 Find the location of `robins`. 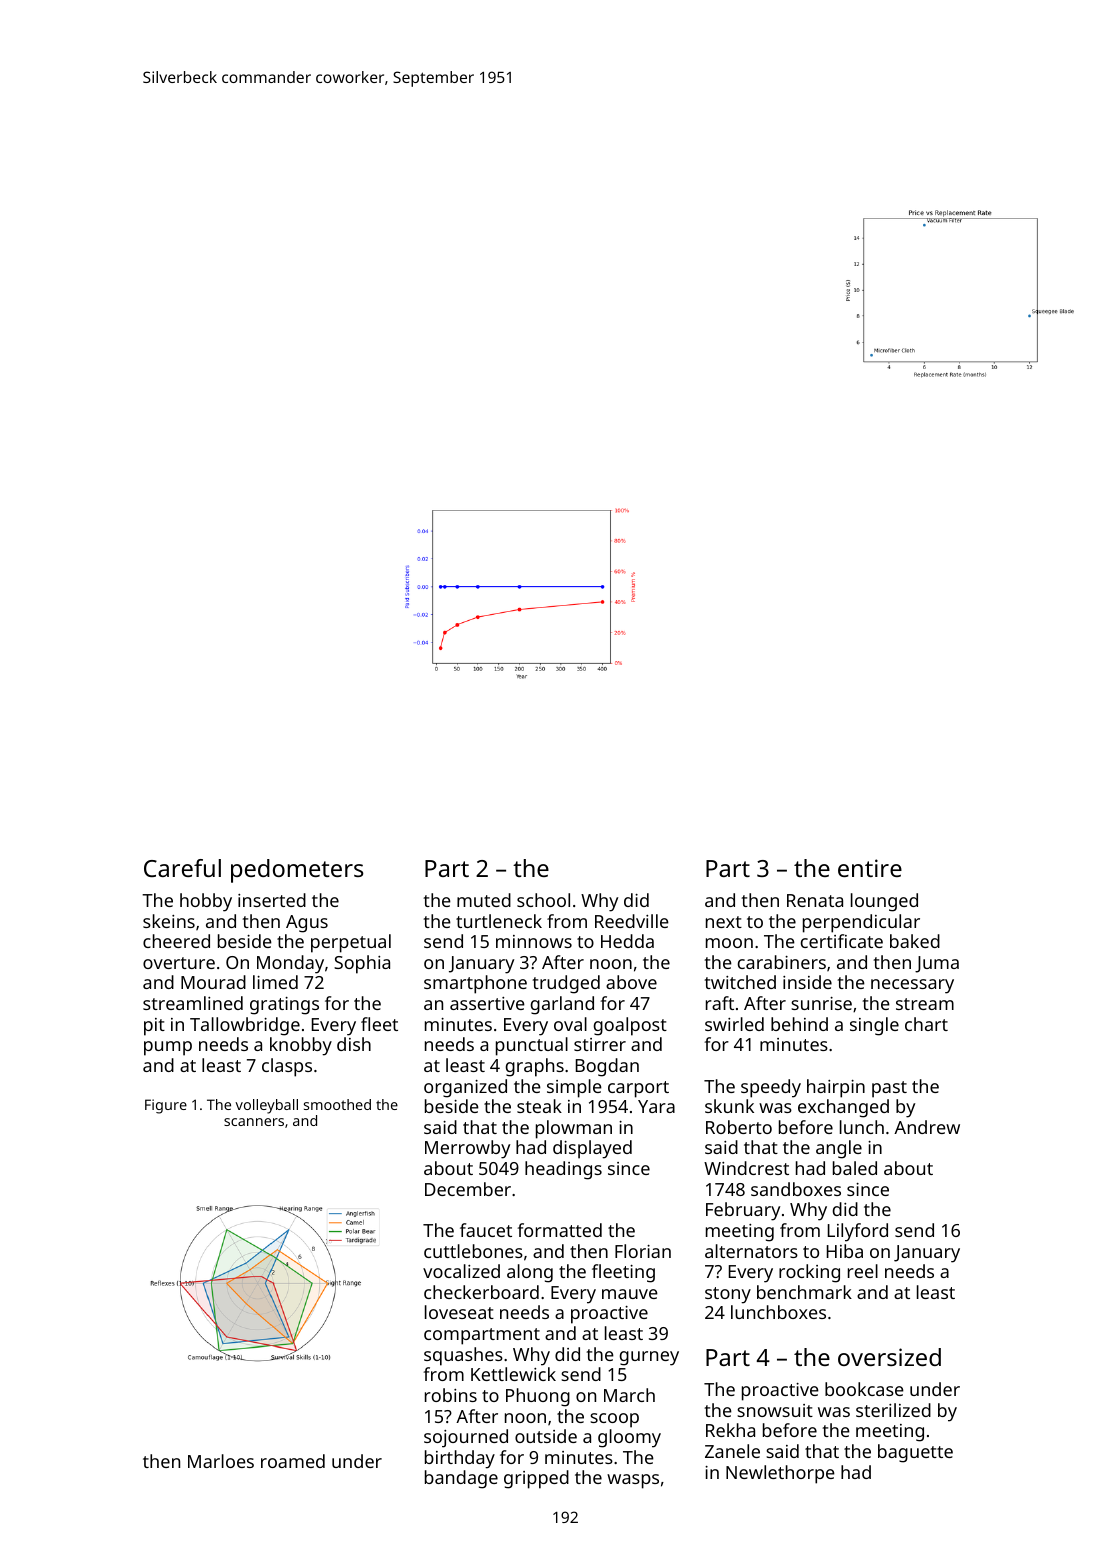

robins is located at coordinates (451, 1395).
